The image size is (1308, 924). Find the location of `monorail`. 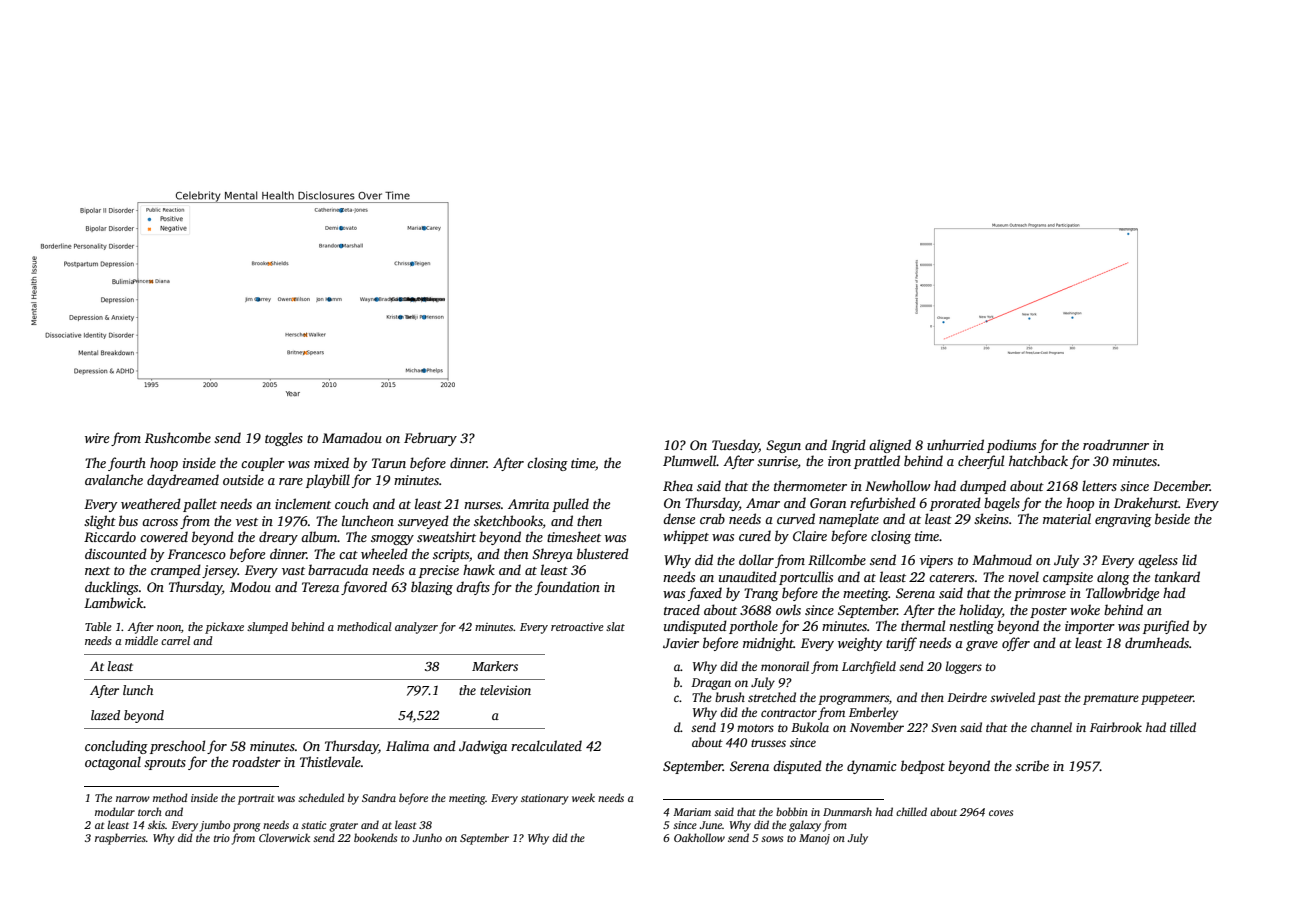

monorail is located at coordinates (785, 666).
